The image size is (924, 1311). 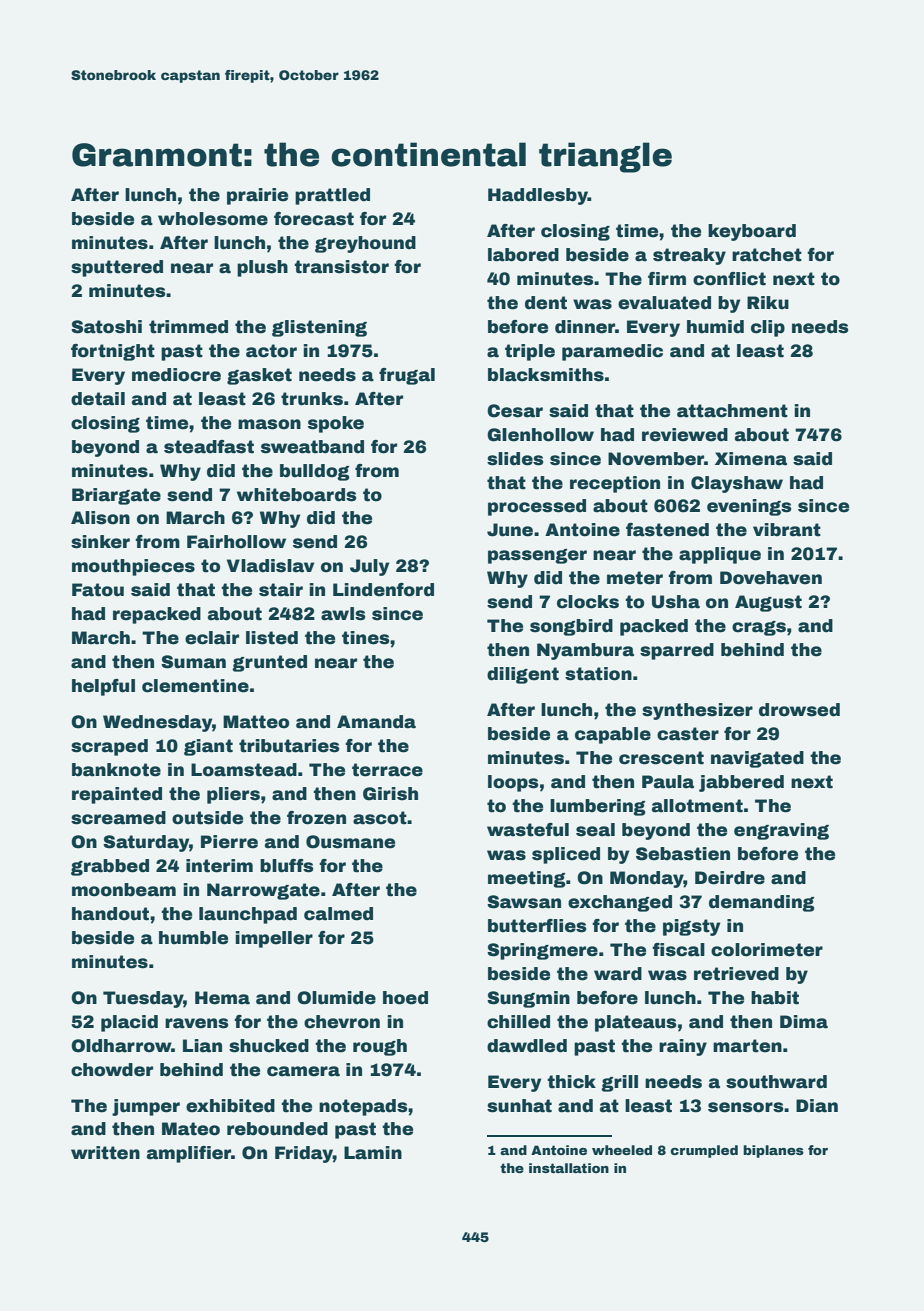 I want to click on sinker, so click(x=100, y=542).
